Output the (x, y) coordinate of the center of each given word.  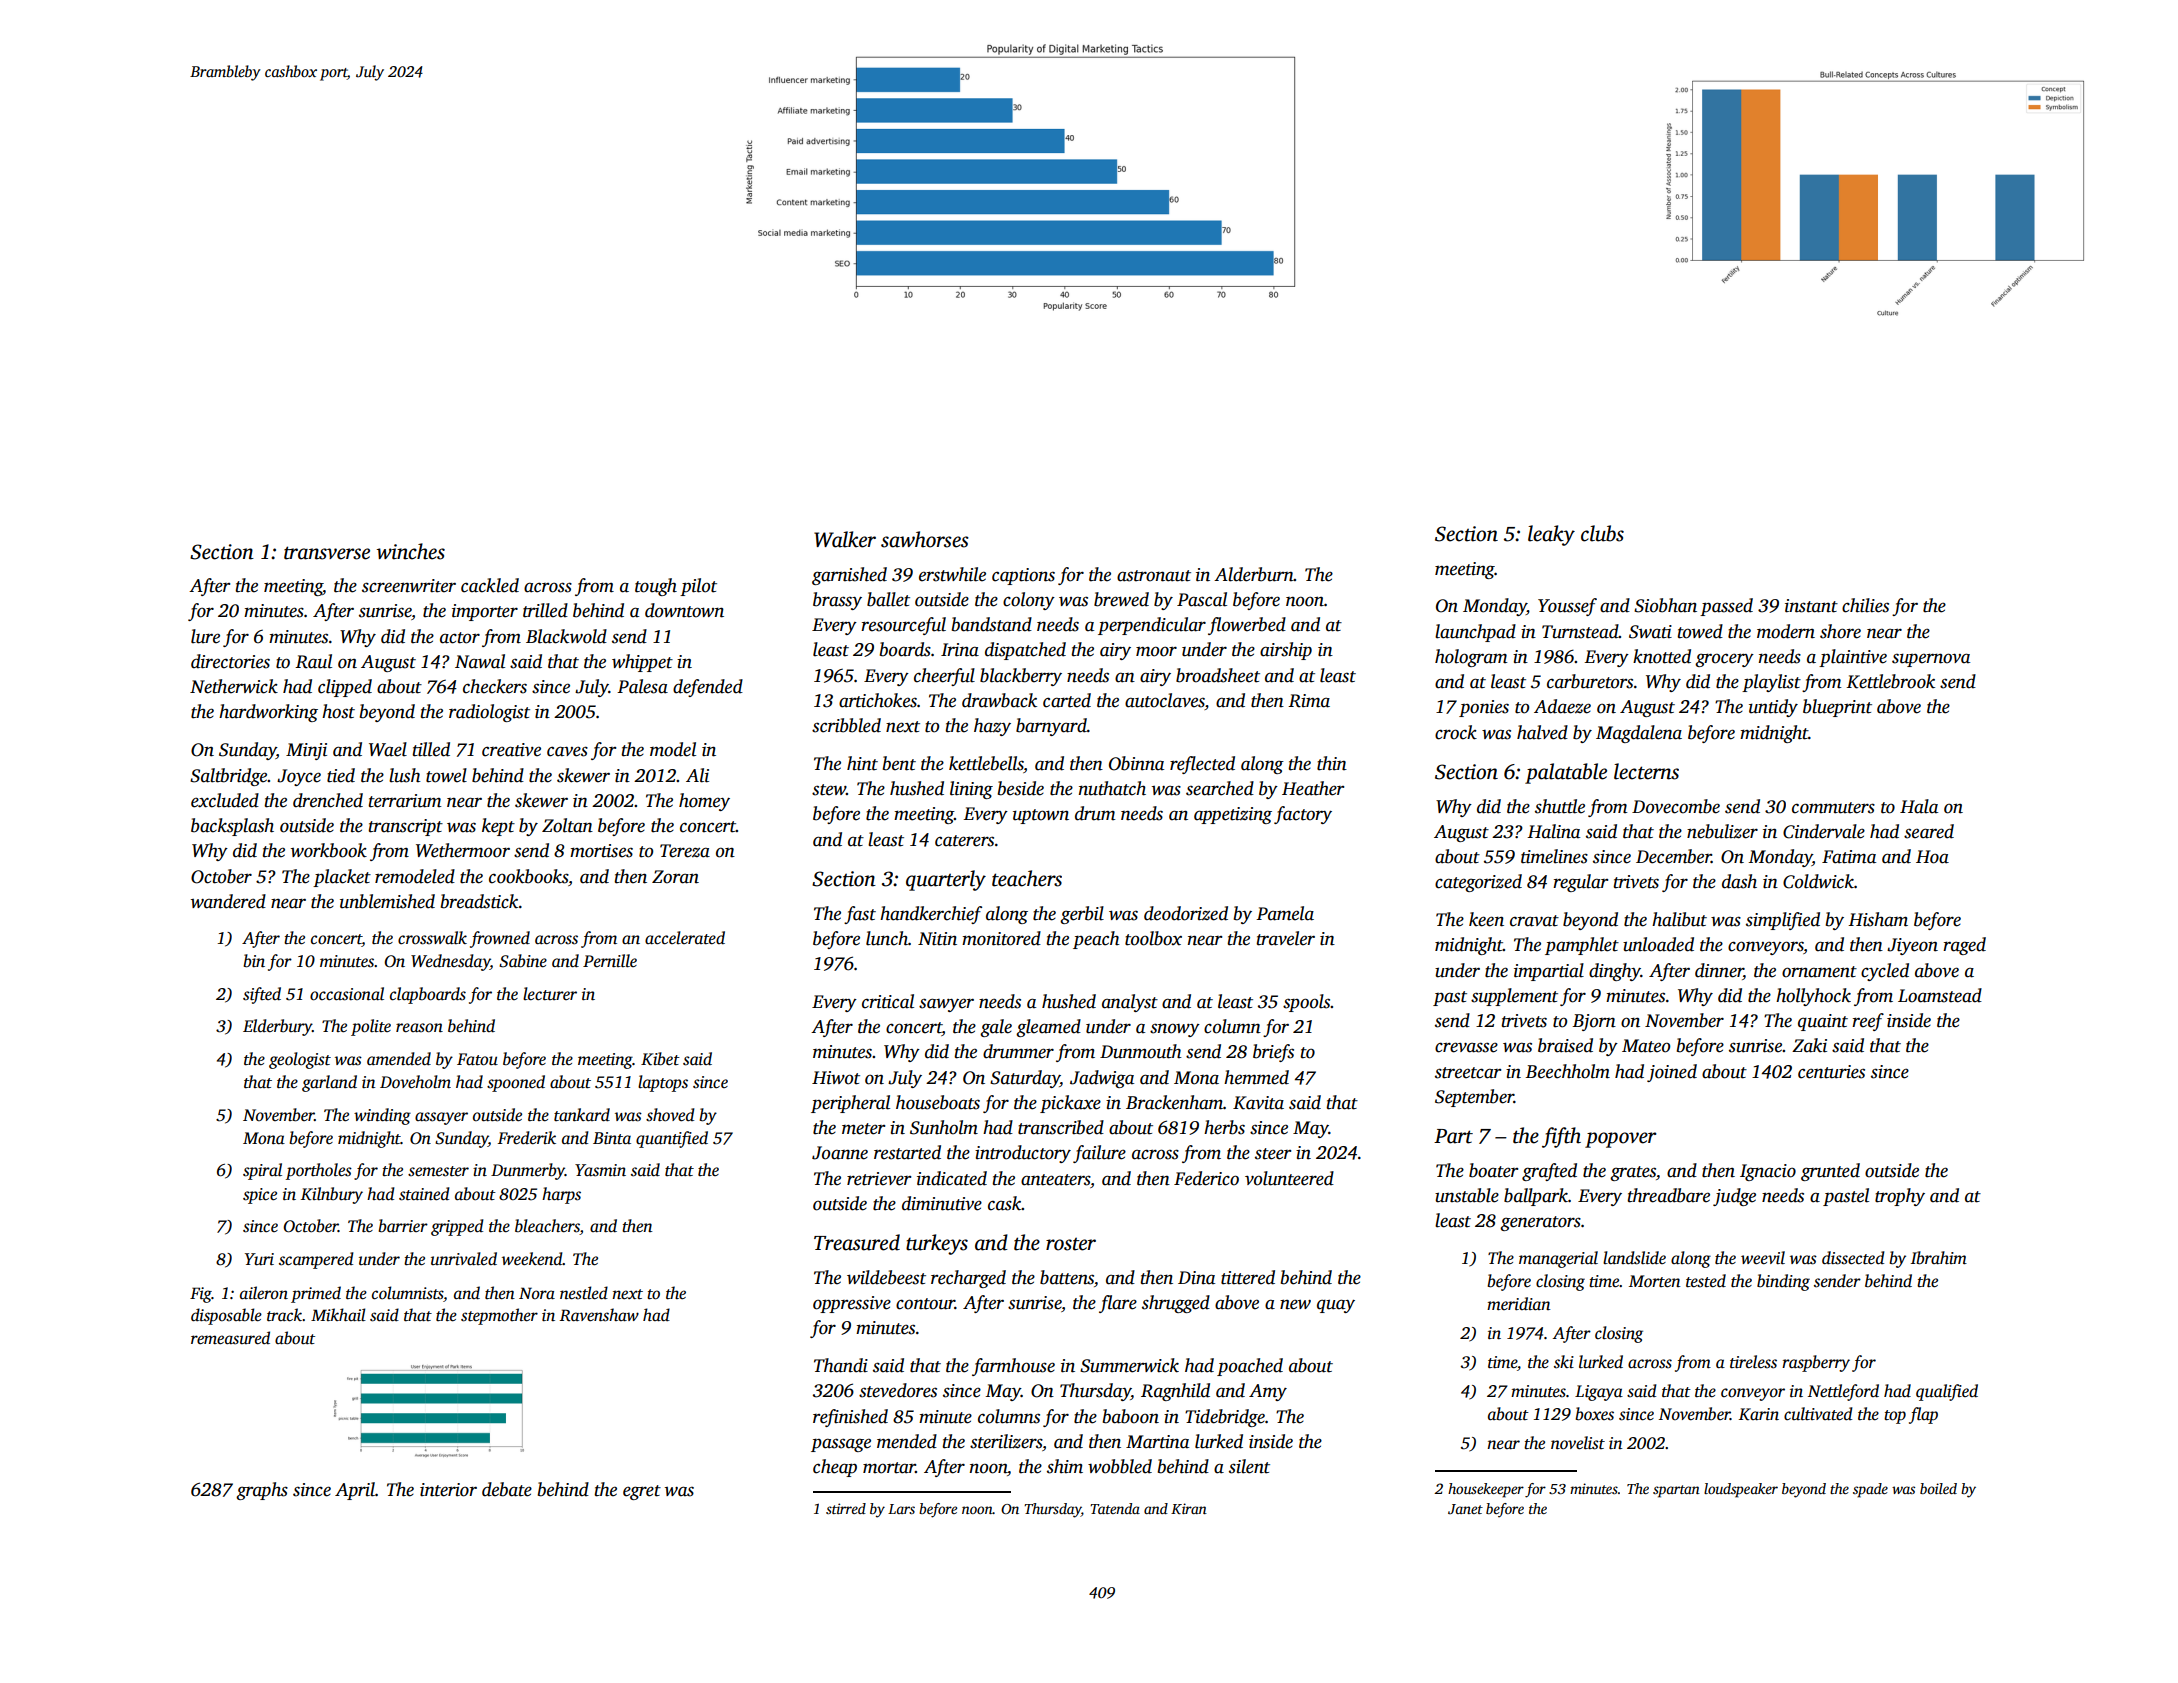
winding (382, 1116)
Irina (960, 650)
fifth (1561, 1137)
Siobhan (1665, 605)
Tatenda (1115, 1508)
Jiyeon (1912, 946)
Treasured (857, 1242)
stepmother (499, 1316)
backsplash (232, 827)
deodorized (1186, 913)
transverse (327, 553)
